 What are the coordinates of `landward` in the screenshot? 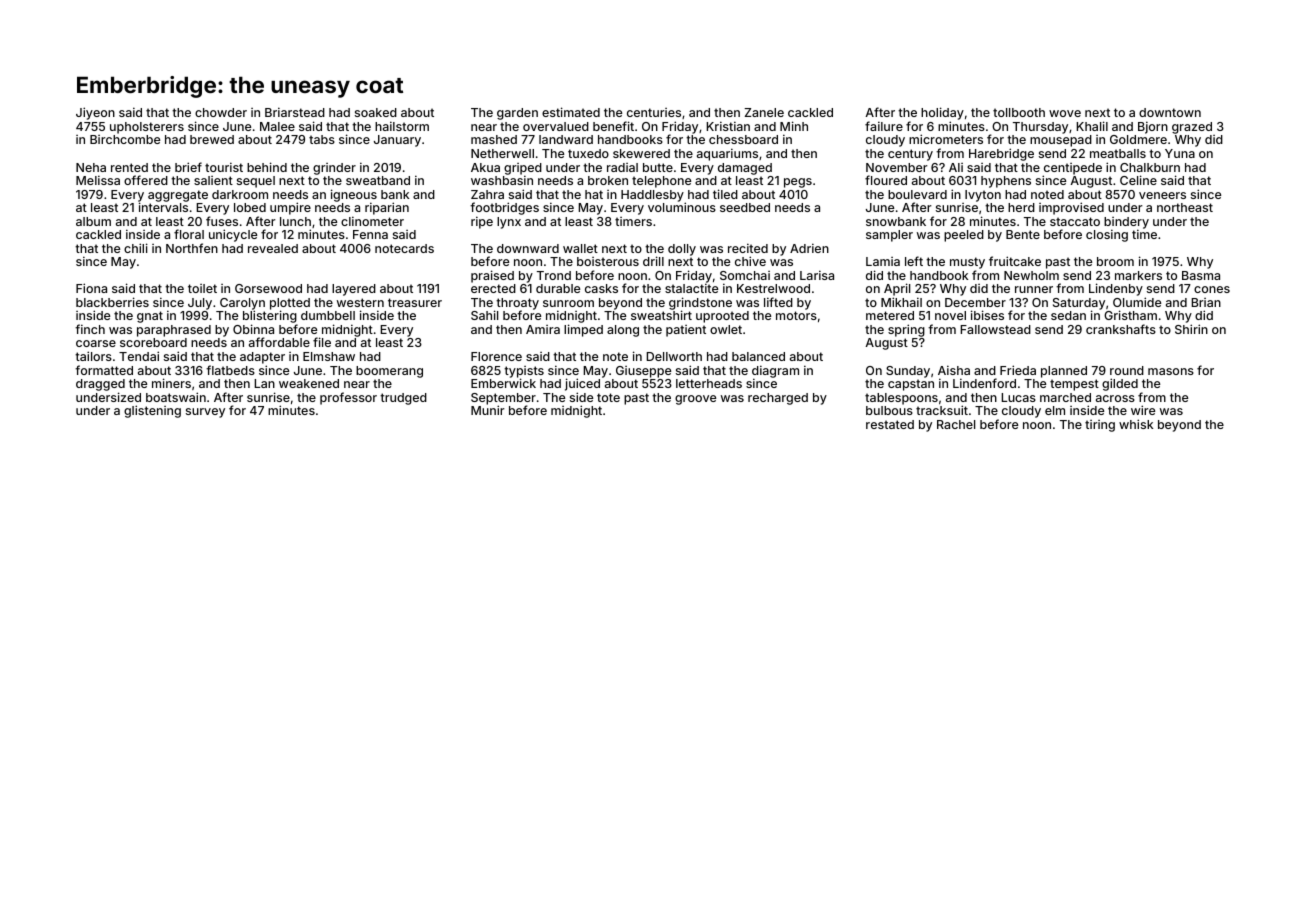 It's located at (566, 139).
